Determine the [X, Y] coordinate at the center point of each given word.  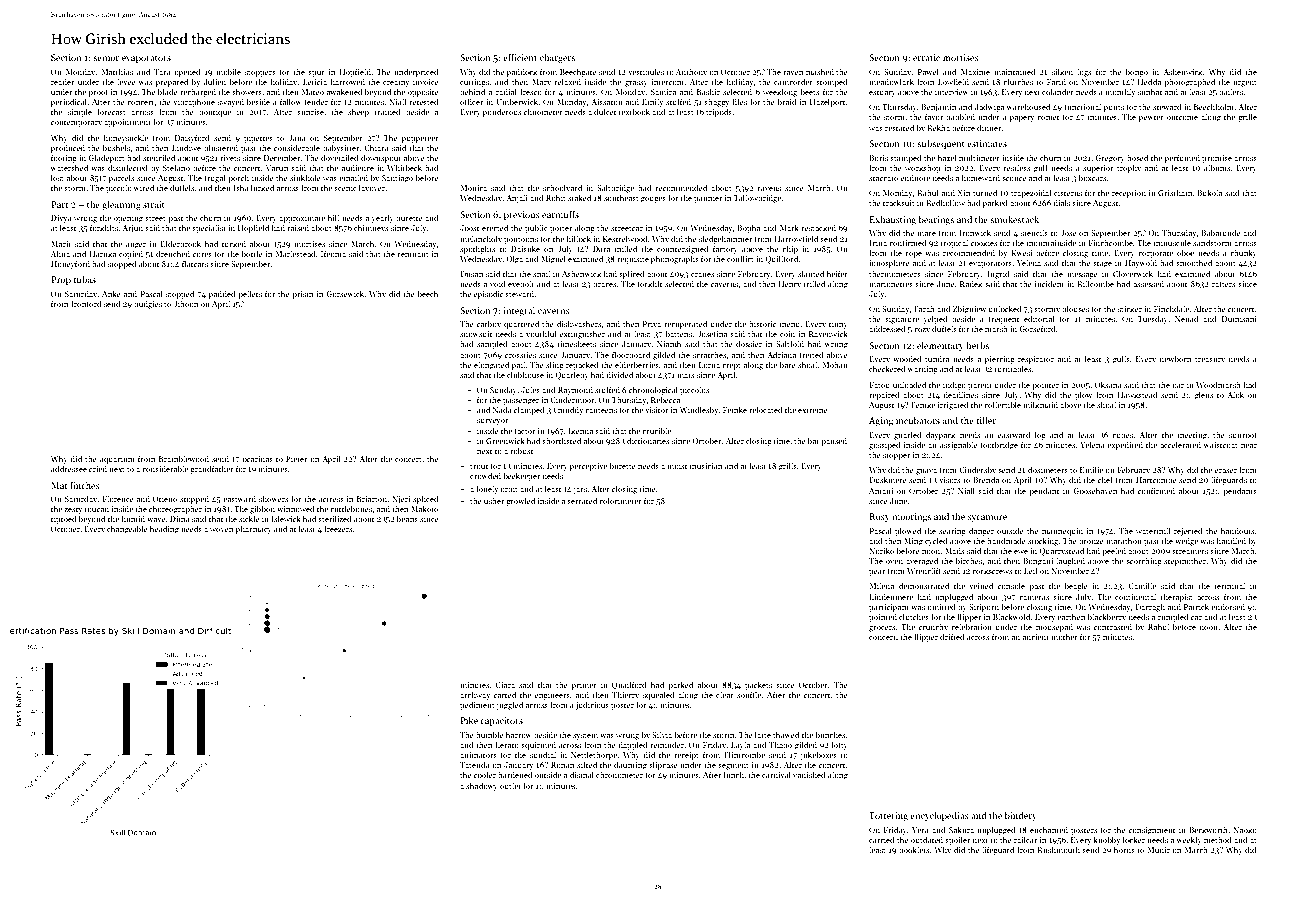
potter [561, 229]
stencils [1034, 232]
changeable [127, 529]
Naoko [1245, 829]
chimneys [371, 228]
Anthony [691, 72]
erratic [926, 57]
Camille [1142, 585]
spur [316, 74]
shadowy [482, 786]
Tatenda [475, 764]
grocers [882, 629]
